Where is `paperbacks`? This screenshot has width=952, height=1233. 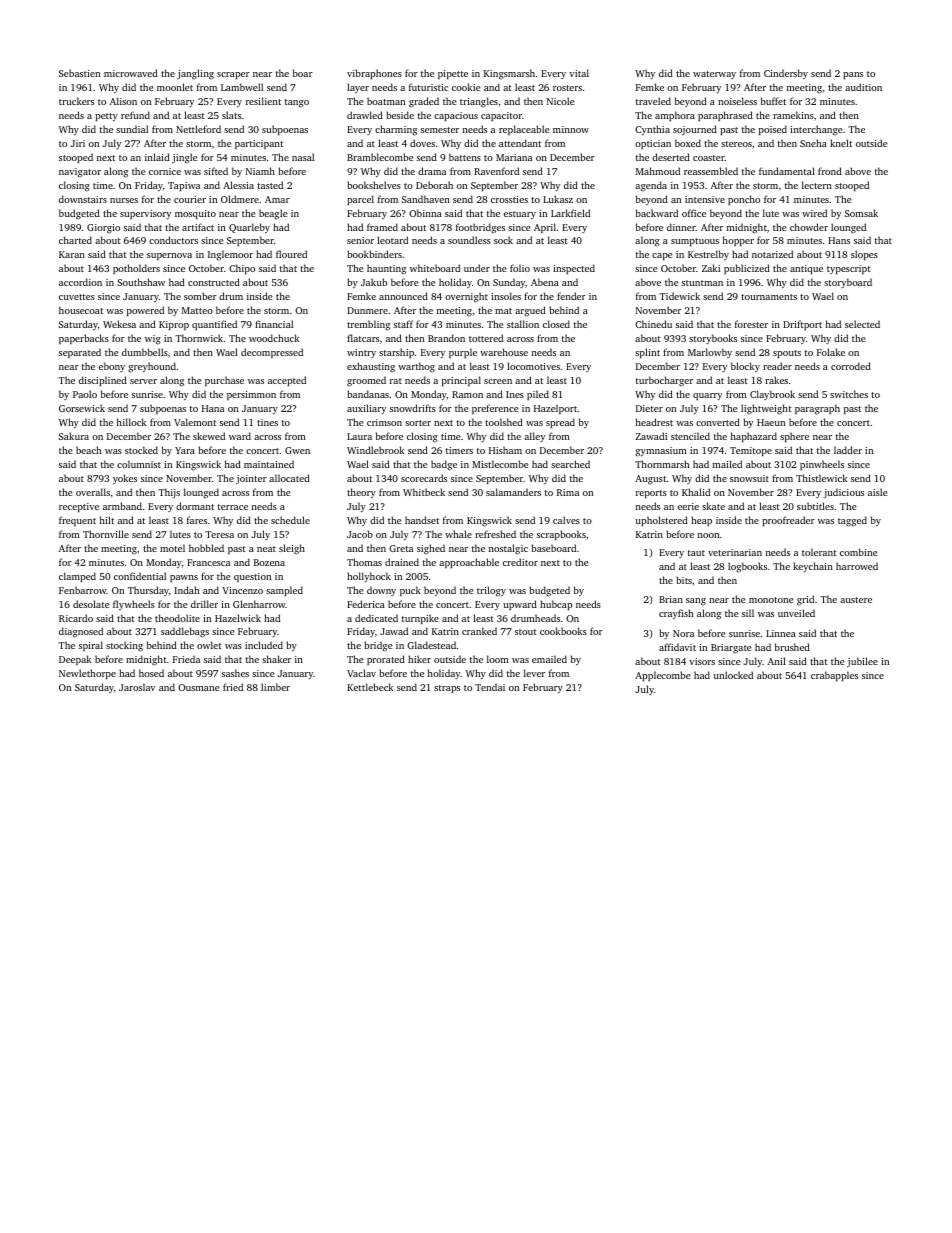
paperbacks is located at coordinates (84, 339).
